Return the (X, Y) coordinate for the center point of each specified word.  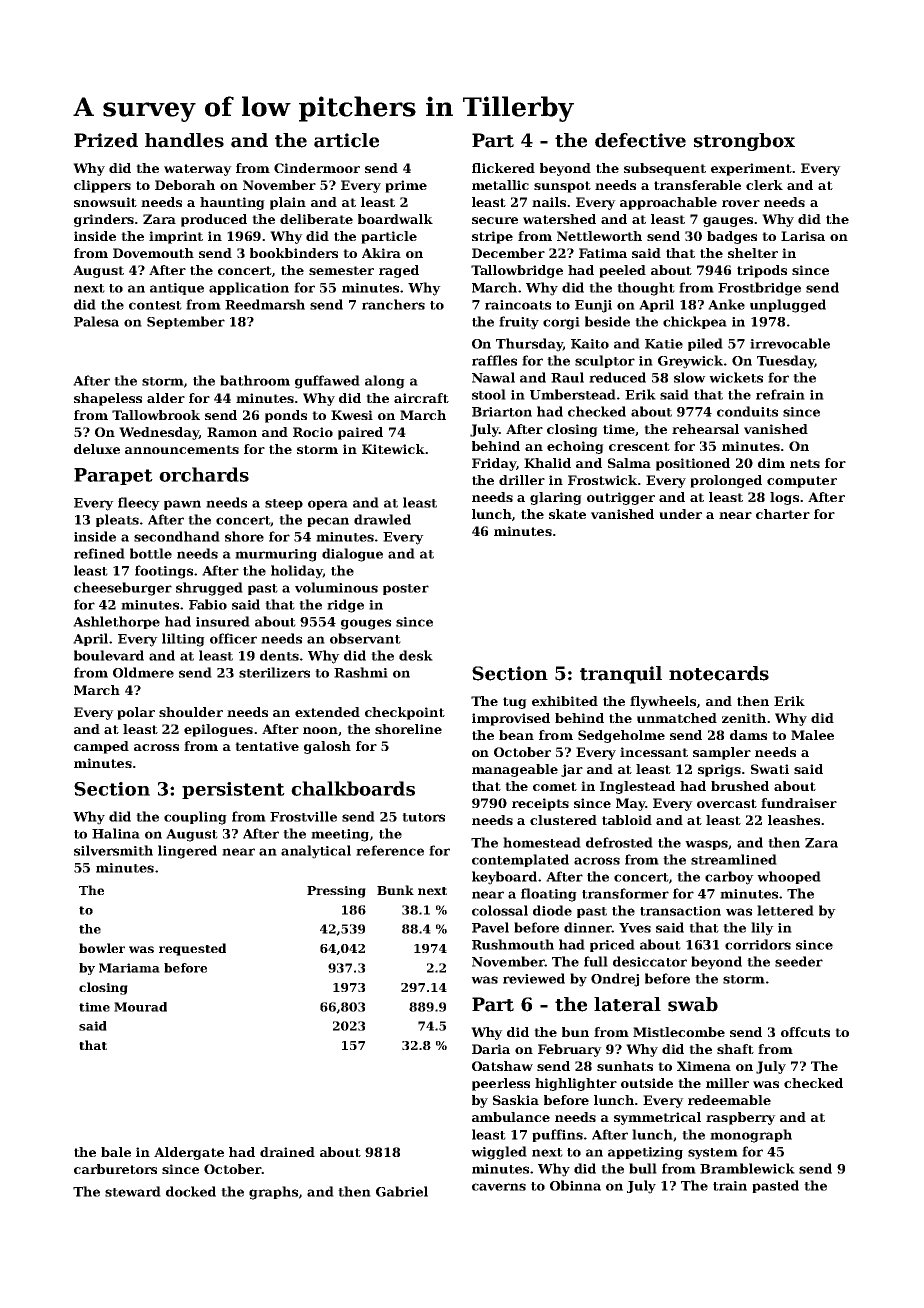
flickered (503, 168)
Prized (106, 140)
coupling (195, 818)
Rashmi (361, 672)
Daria (491, 1049)
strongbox (744, 142)
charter (783, 514)
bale (116, 1152)
